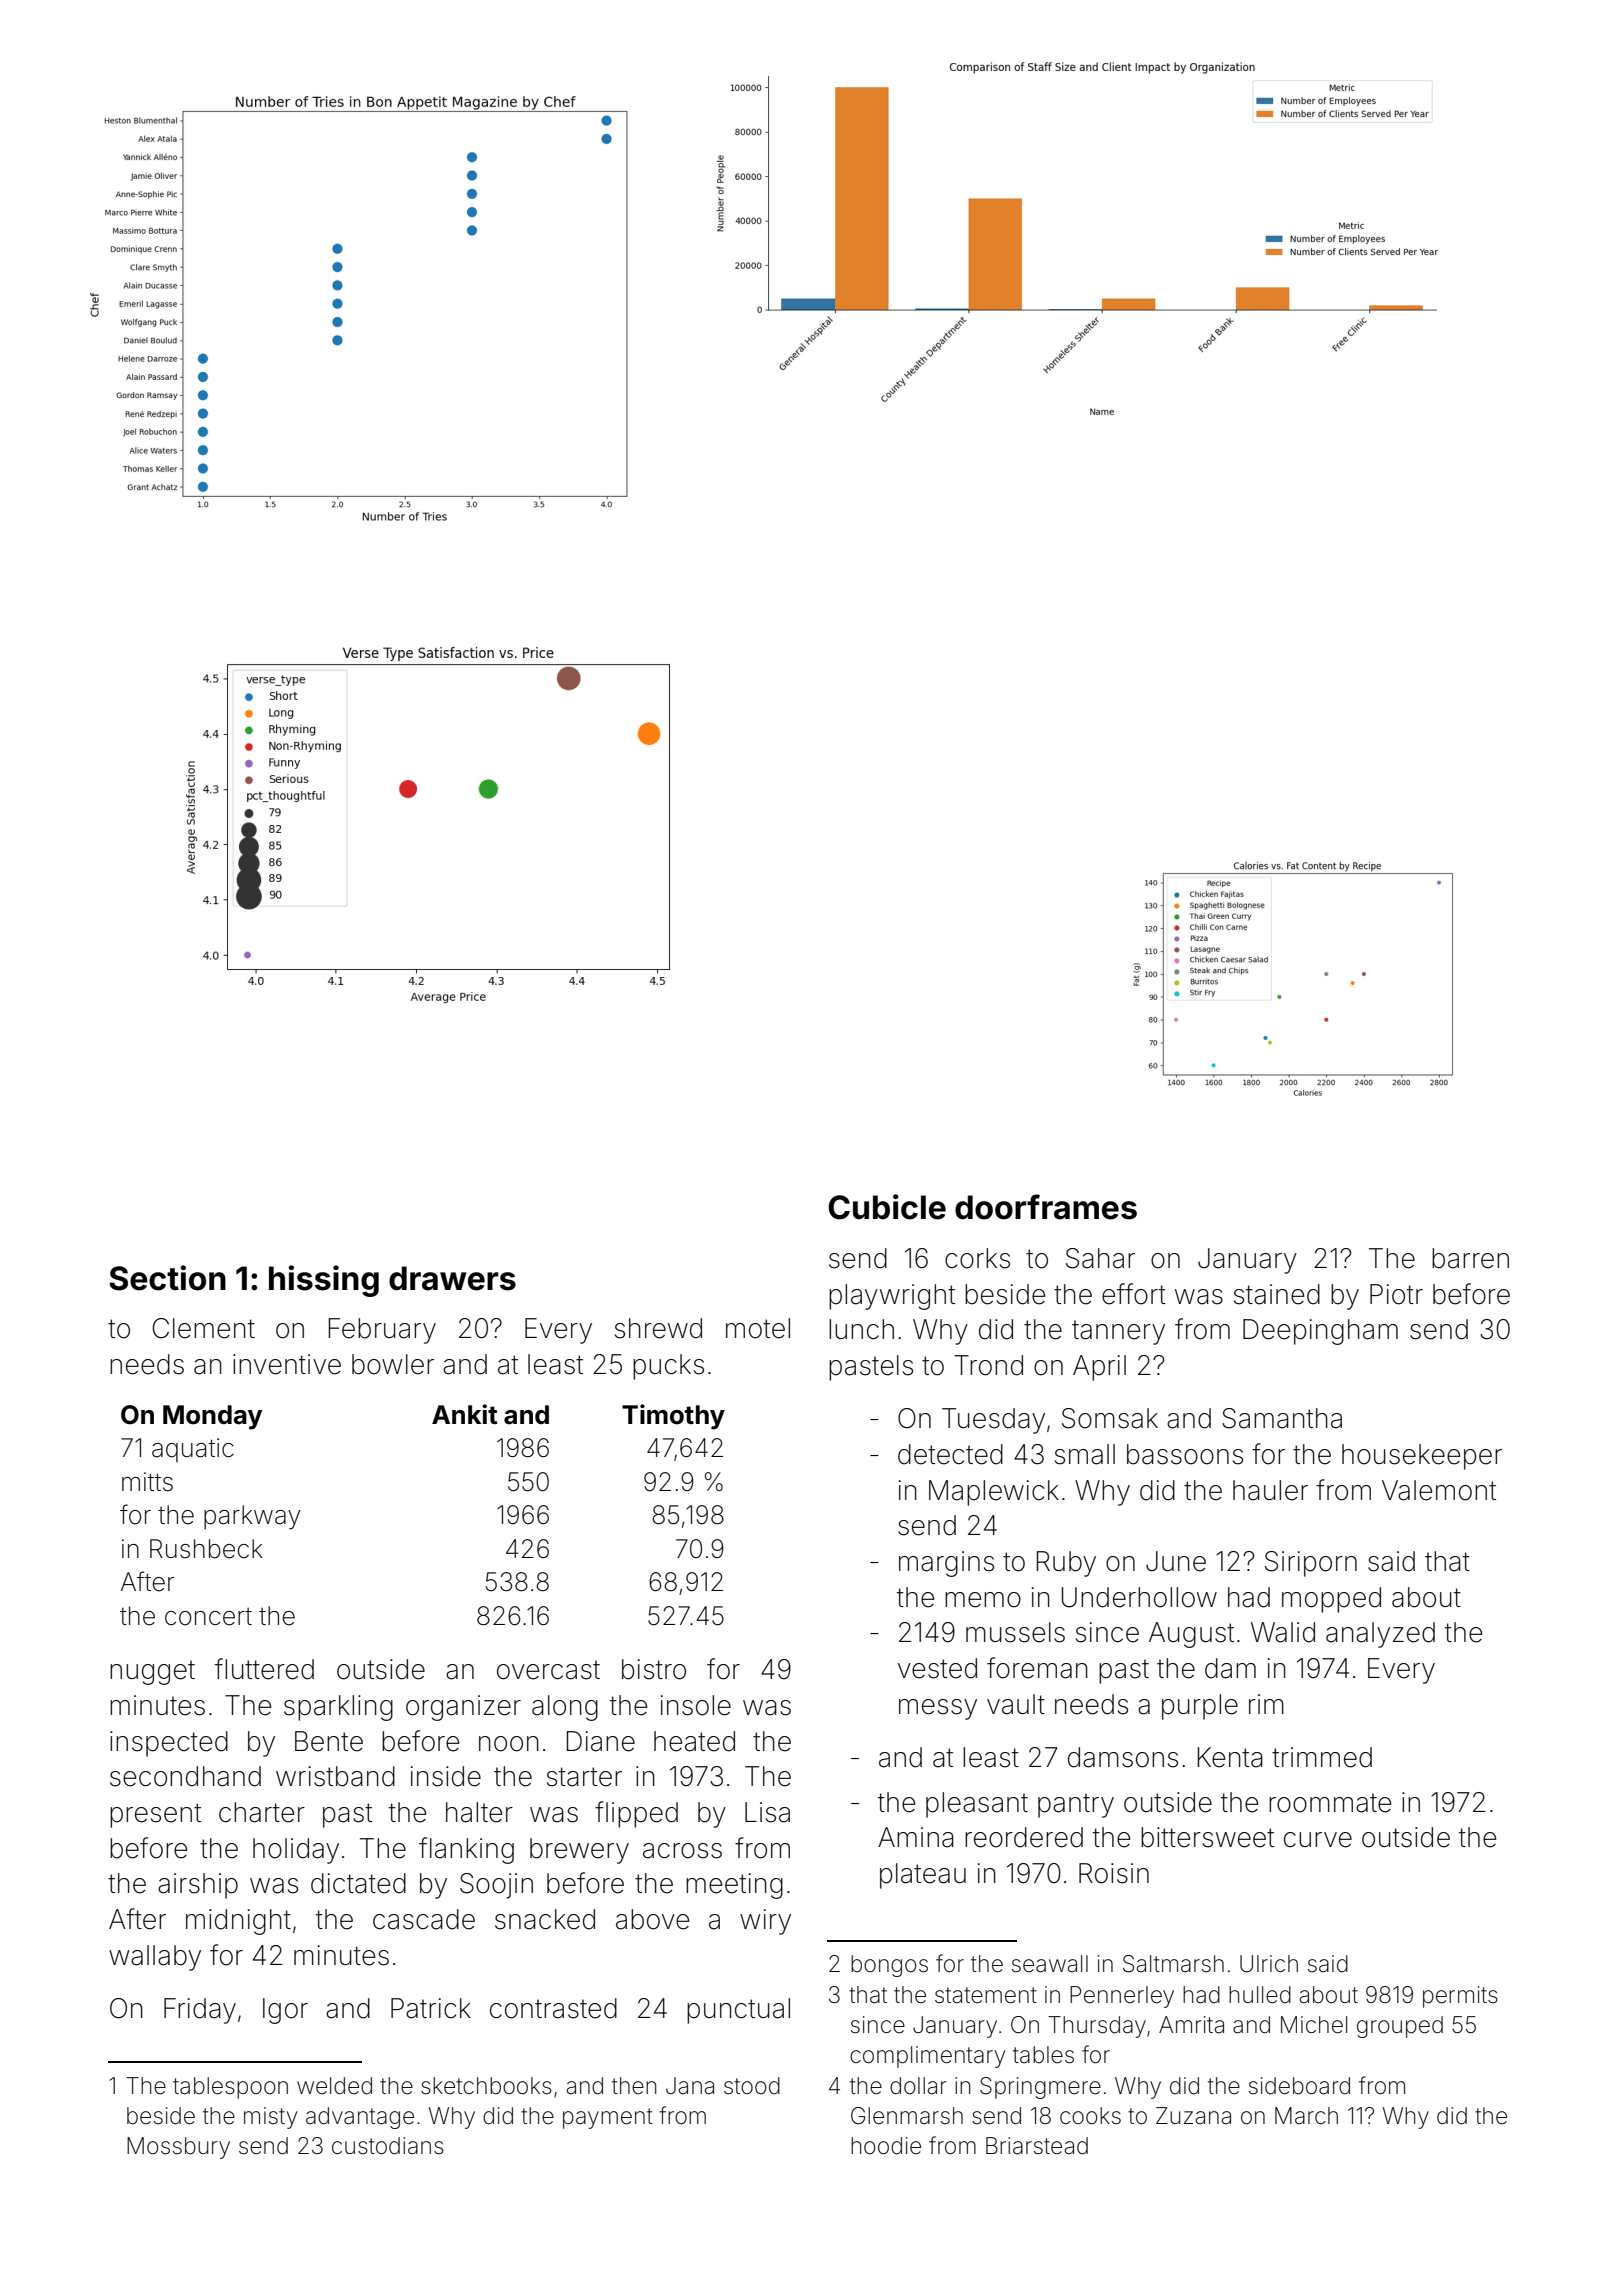 The image size is (1620, 2292). What do you see at coordinates (946, 1564) in the screenshot?
I see `margins` at bounding box center [946, 1564].
